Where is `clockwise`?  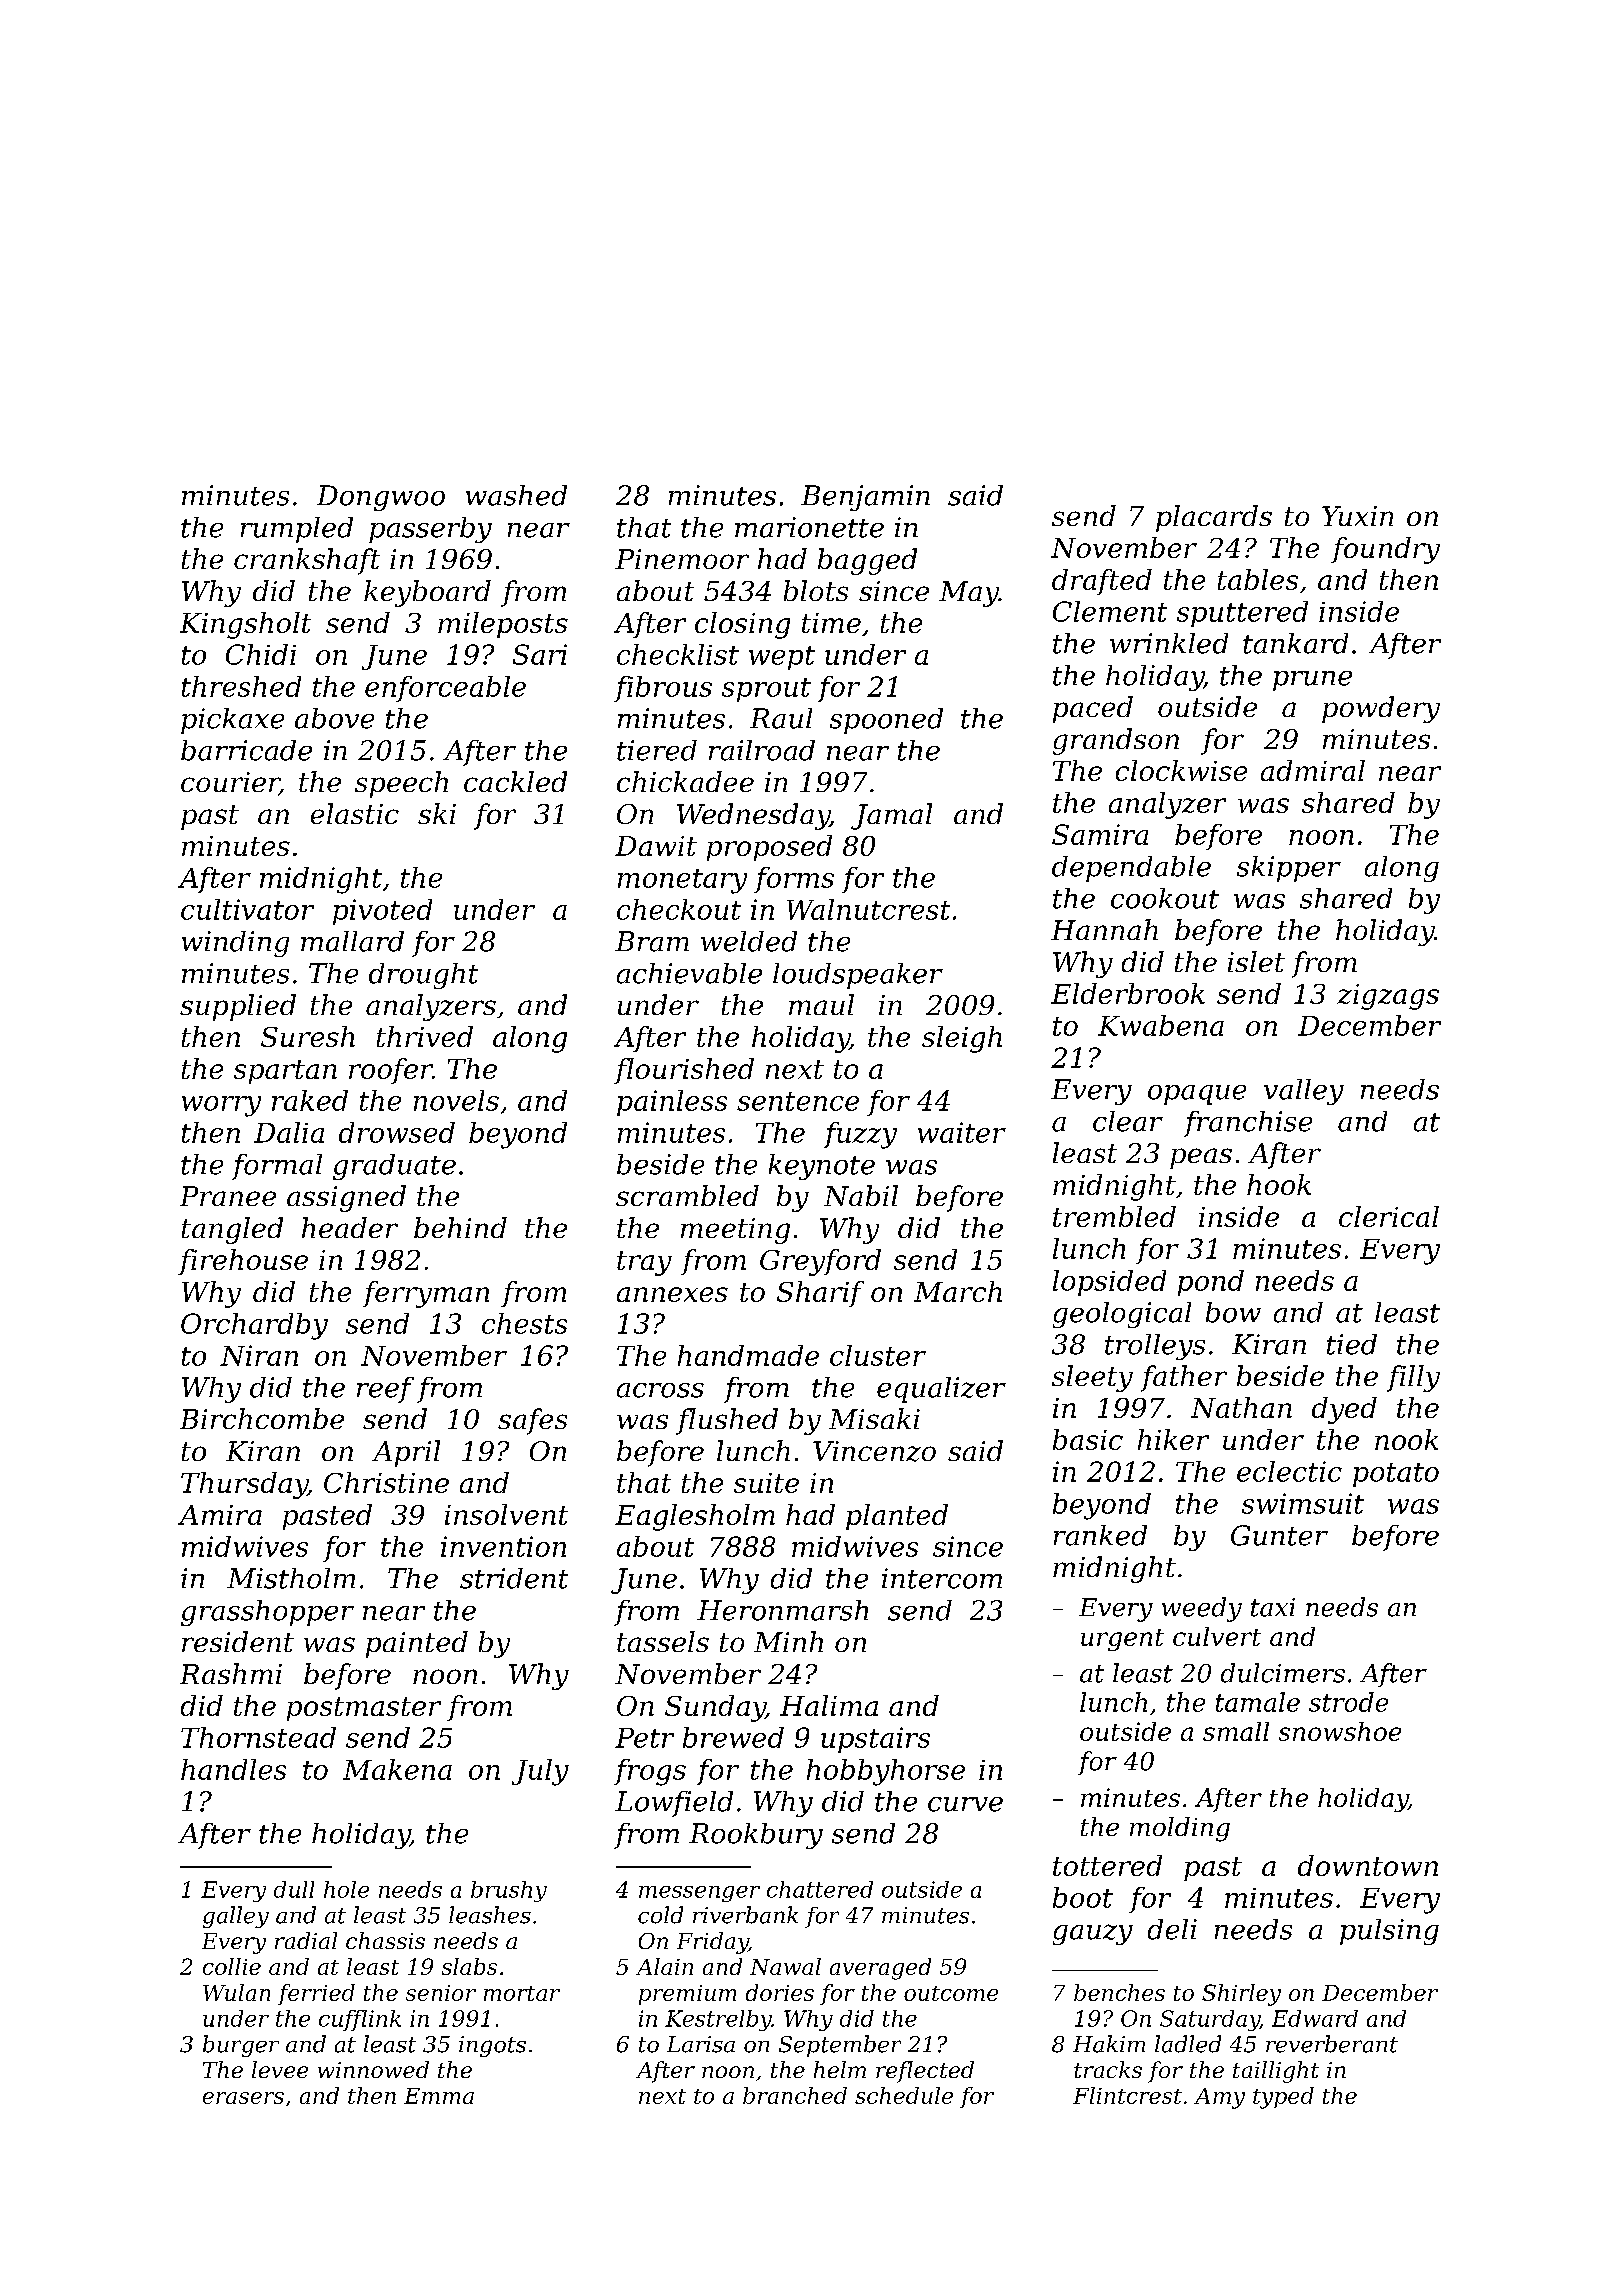
clockwise is located at coordinates (1181, 770).
